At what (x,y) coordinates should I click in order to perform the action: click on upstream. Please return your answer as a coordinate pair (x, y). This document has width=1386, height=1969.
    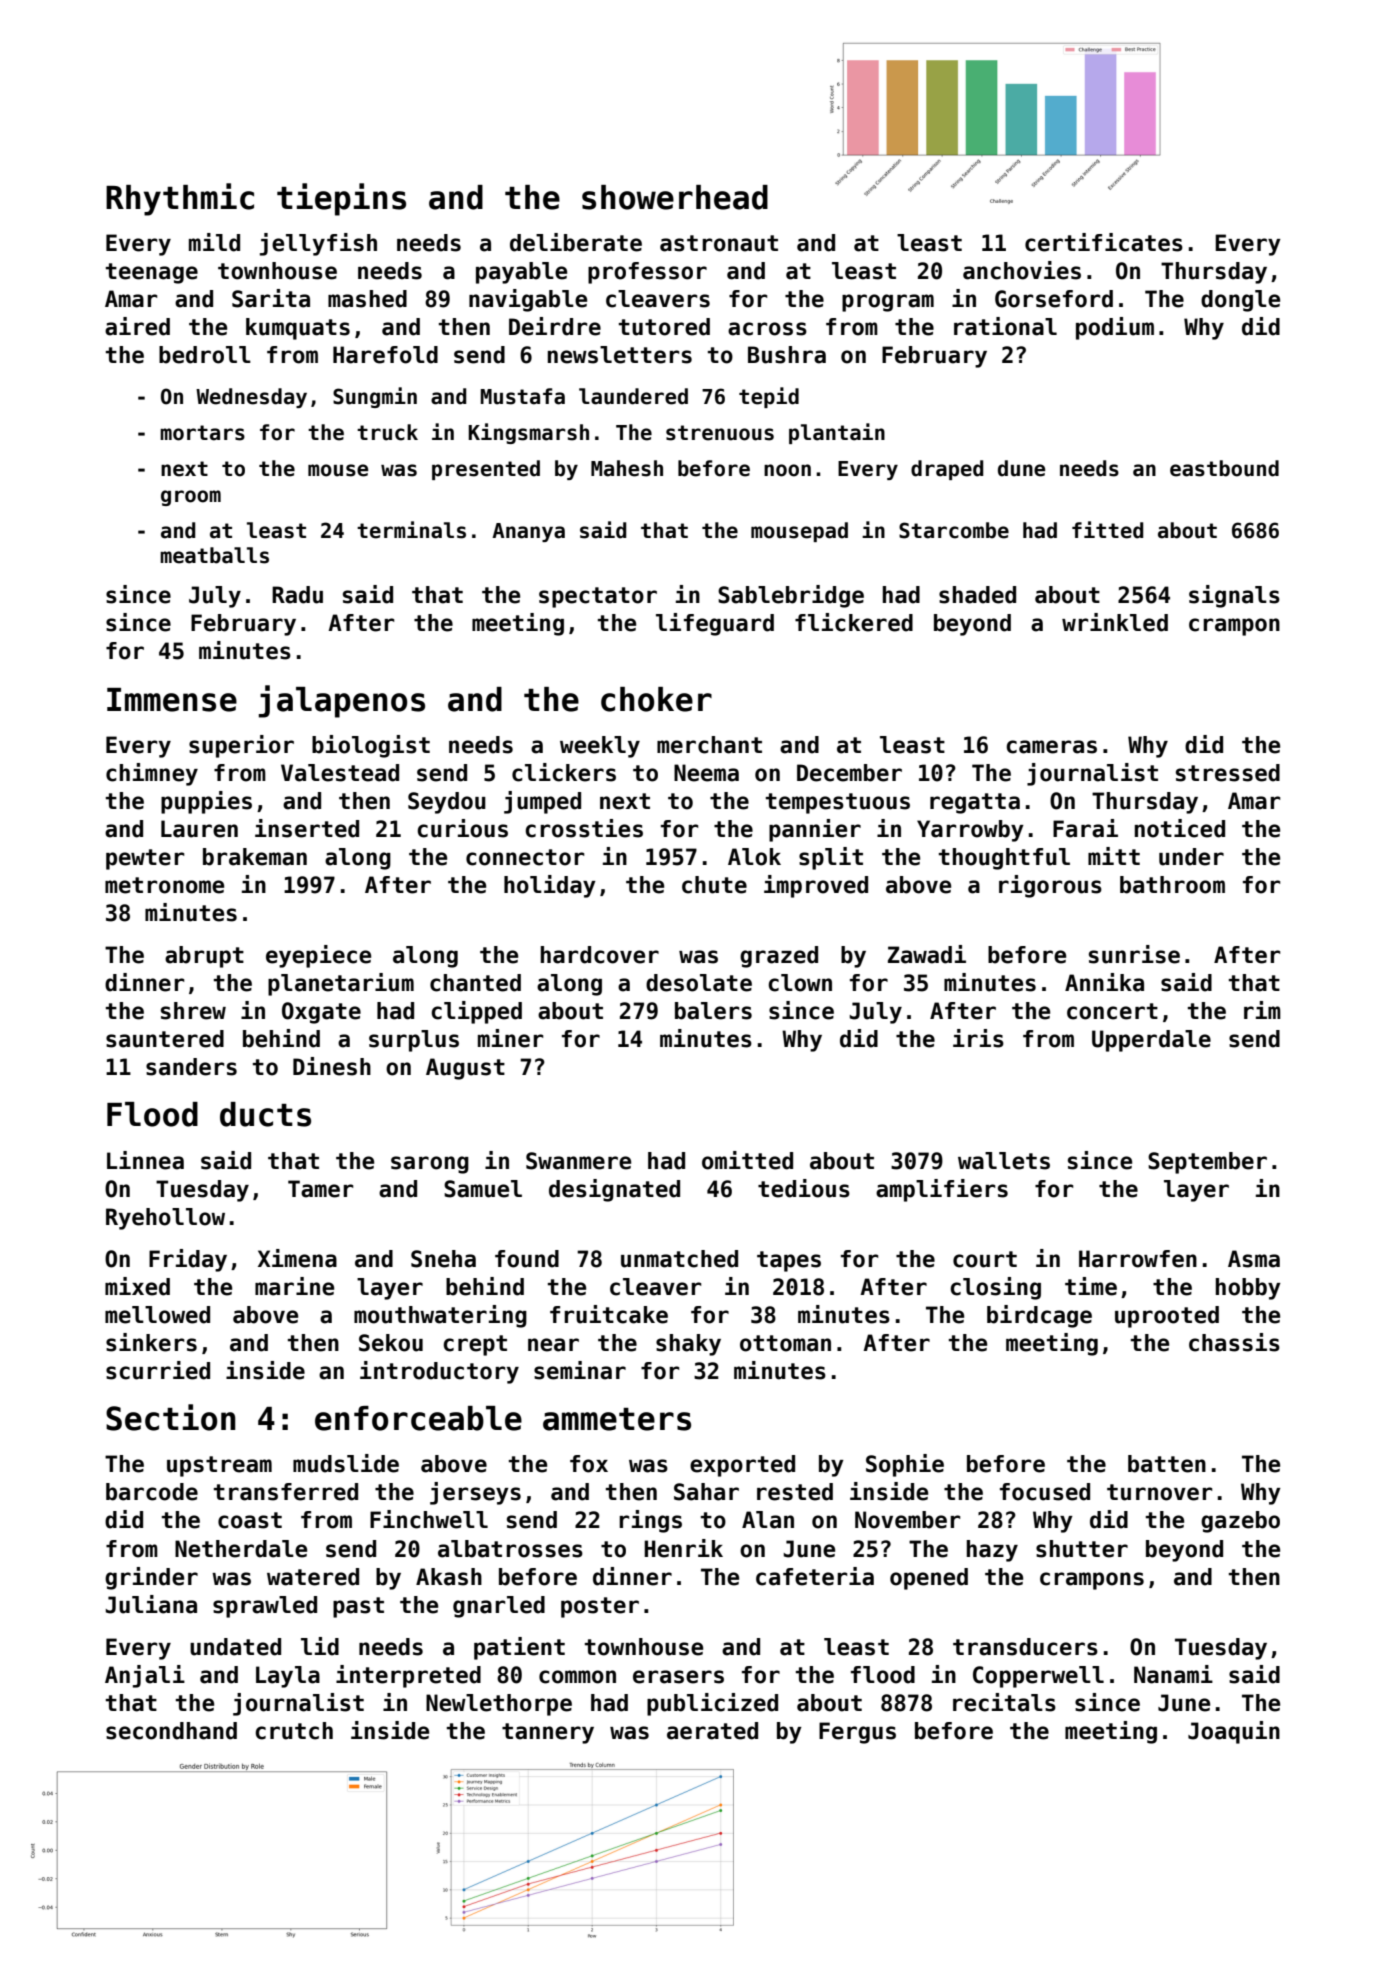
    Looking at the image, I should click on (219, 1466).
